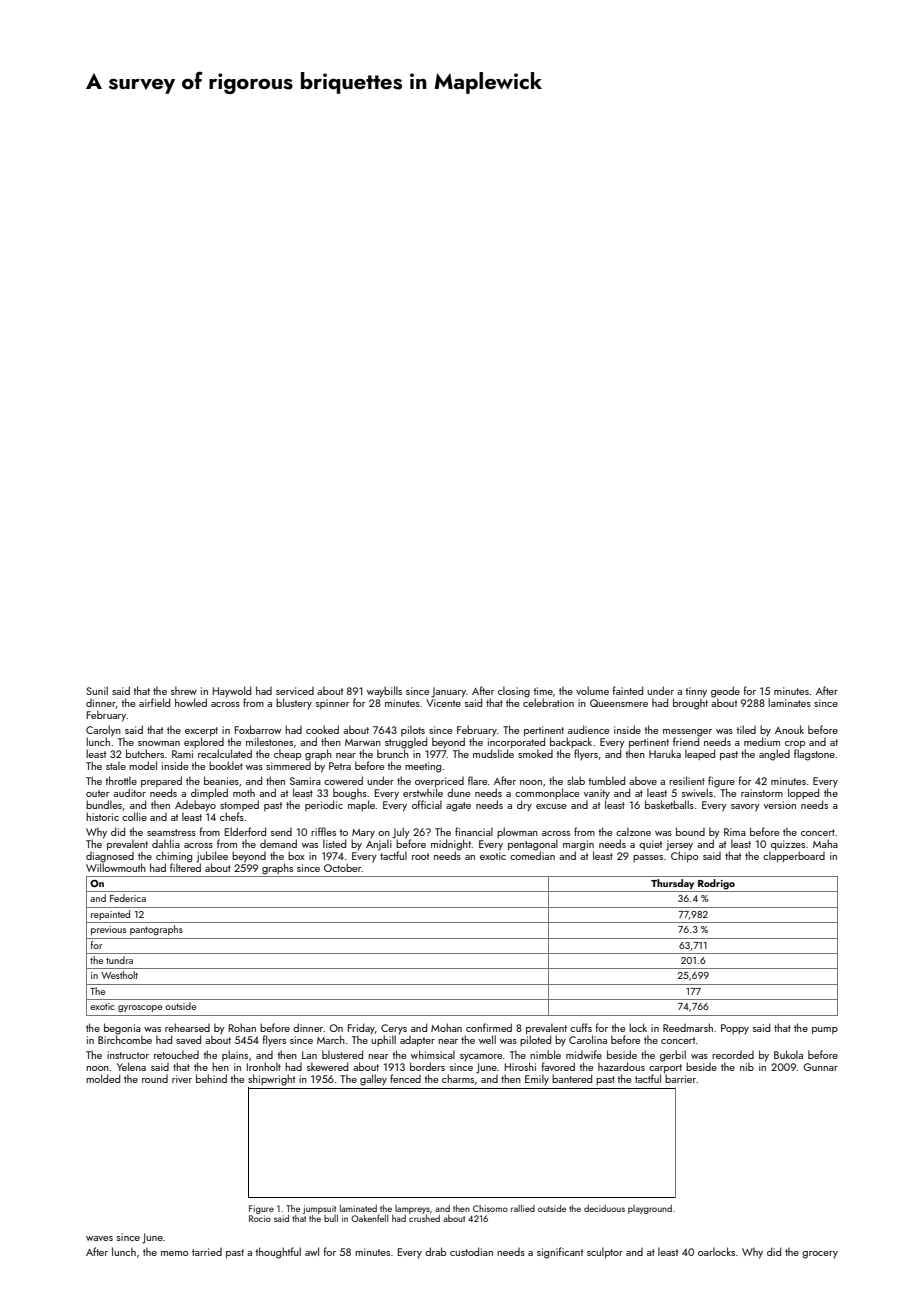 Image resolution: width=924 pixels, height=1308 pixels. Describe the element at coordinates (211, 1078) in the screenshot. I see `behind` at that location.
